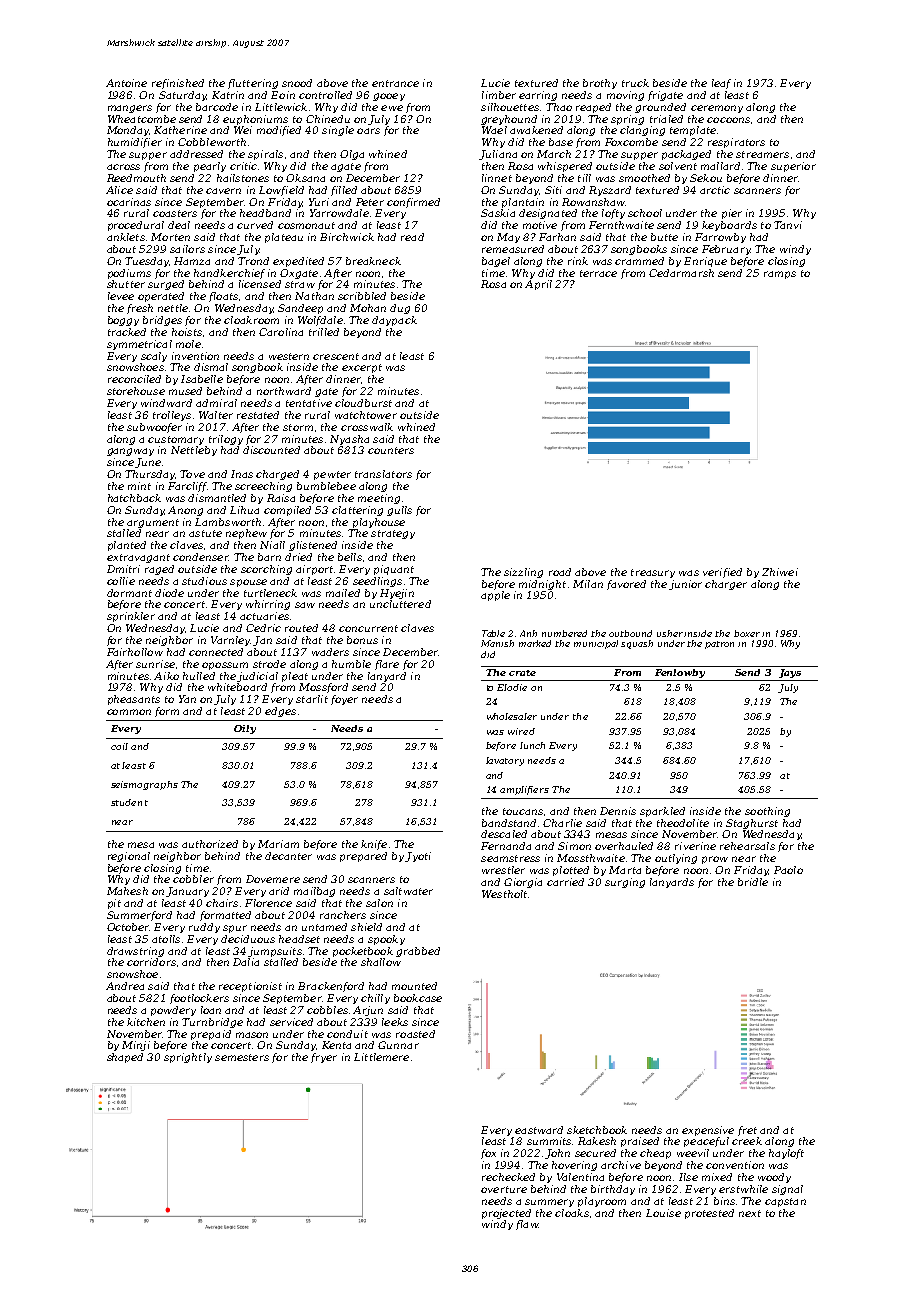 Image resolution: width=924 pixels, height=1308 pixels. Describe the element at coordinates (289, 356) in the image. I see `western` at that location.
